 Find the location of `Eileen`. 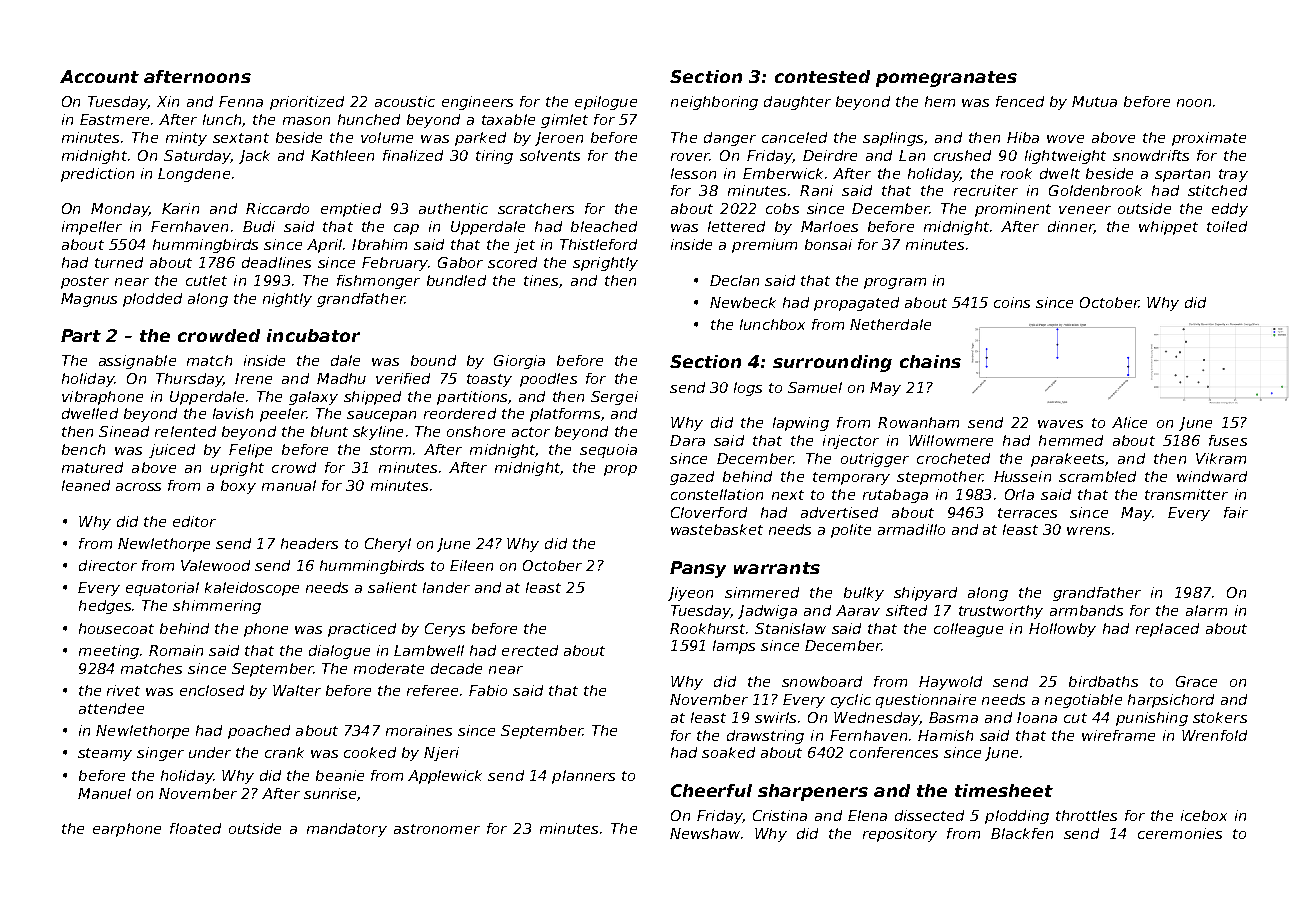

Eileen is located at coordinates (471, 565).
